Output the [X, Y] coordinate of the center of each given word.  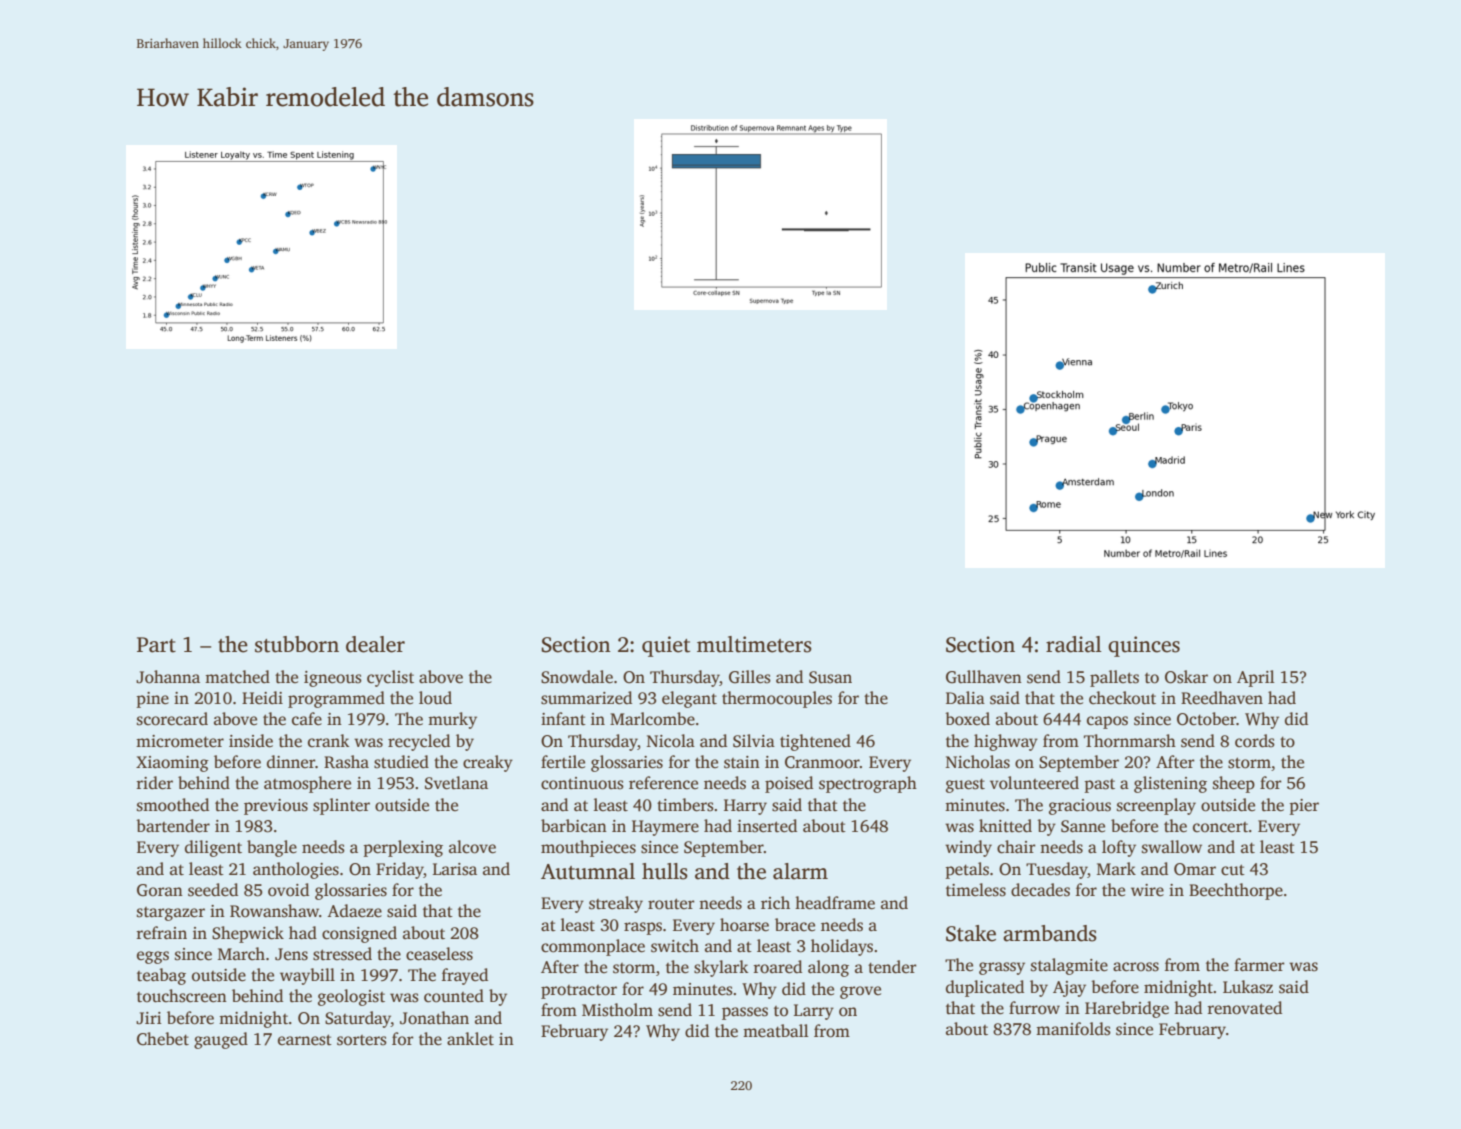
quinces [1144, 646]
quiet [666, 646]
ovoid [288, 890]
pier [1304, 807]
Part [156, 645]
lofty [1119, 848]
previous [276, 807]
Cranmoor [822, 762]
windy [968, 848]
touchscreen [182, 996]
